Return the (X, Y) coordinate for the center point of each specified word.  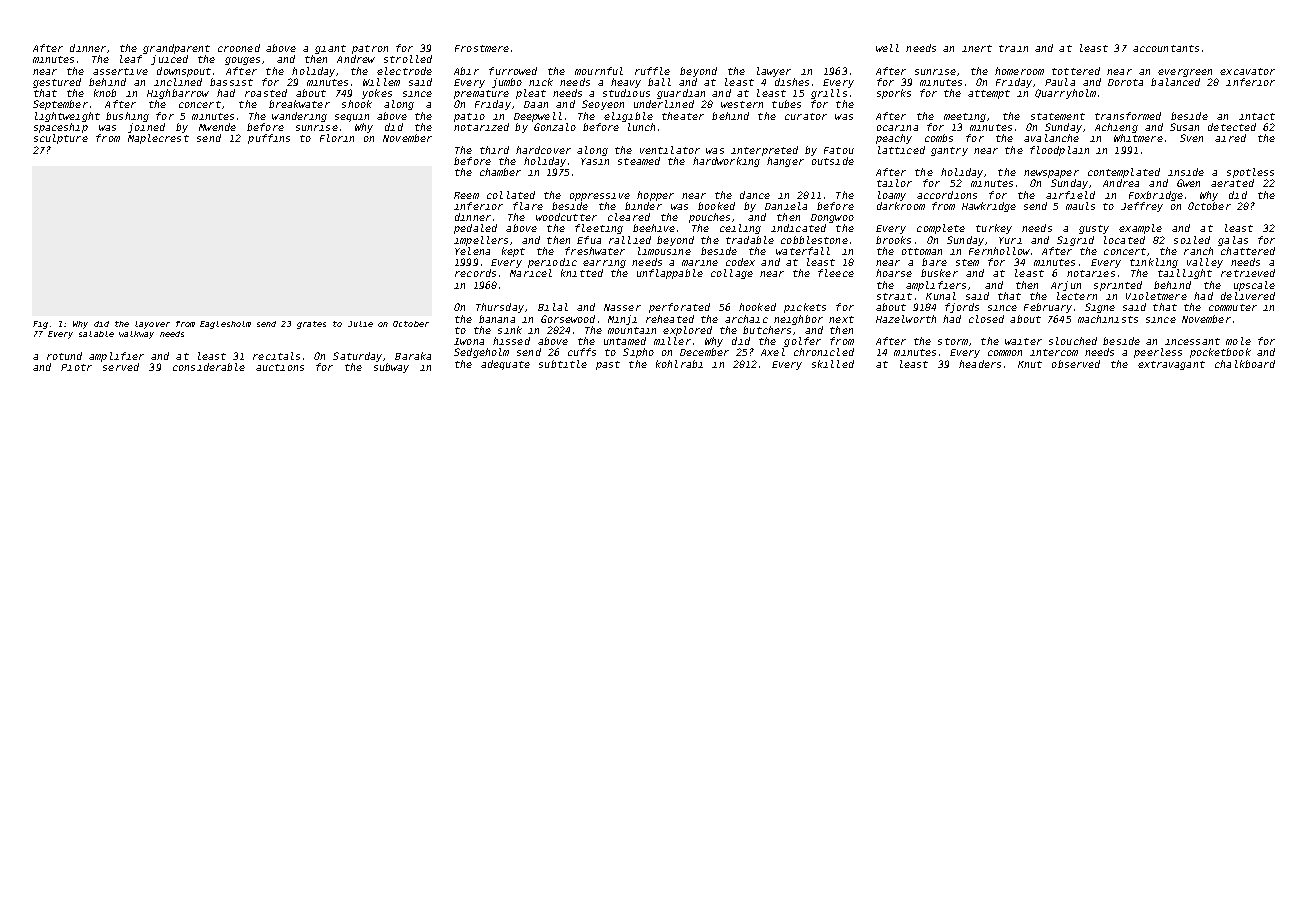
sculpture (61, 139)
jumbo (507, 83)
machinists (1108, 319)
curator (806, 116)
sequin (352, 118)
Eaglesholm (225, 325)
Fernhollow (999, 251)
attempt (989, 94)
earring (604, 264)
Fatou (839, 150)
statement (1058, 116)
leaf (131, 59)
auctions (280, 367)
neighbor (798, 320)
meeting (965, 117)
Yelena (472, 251)
